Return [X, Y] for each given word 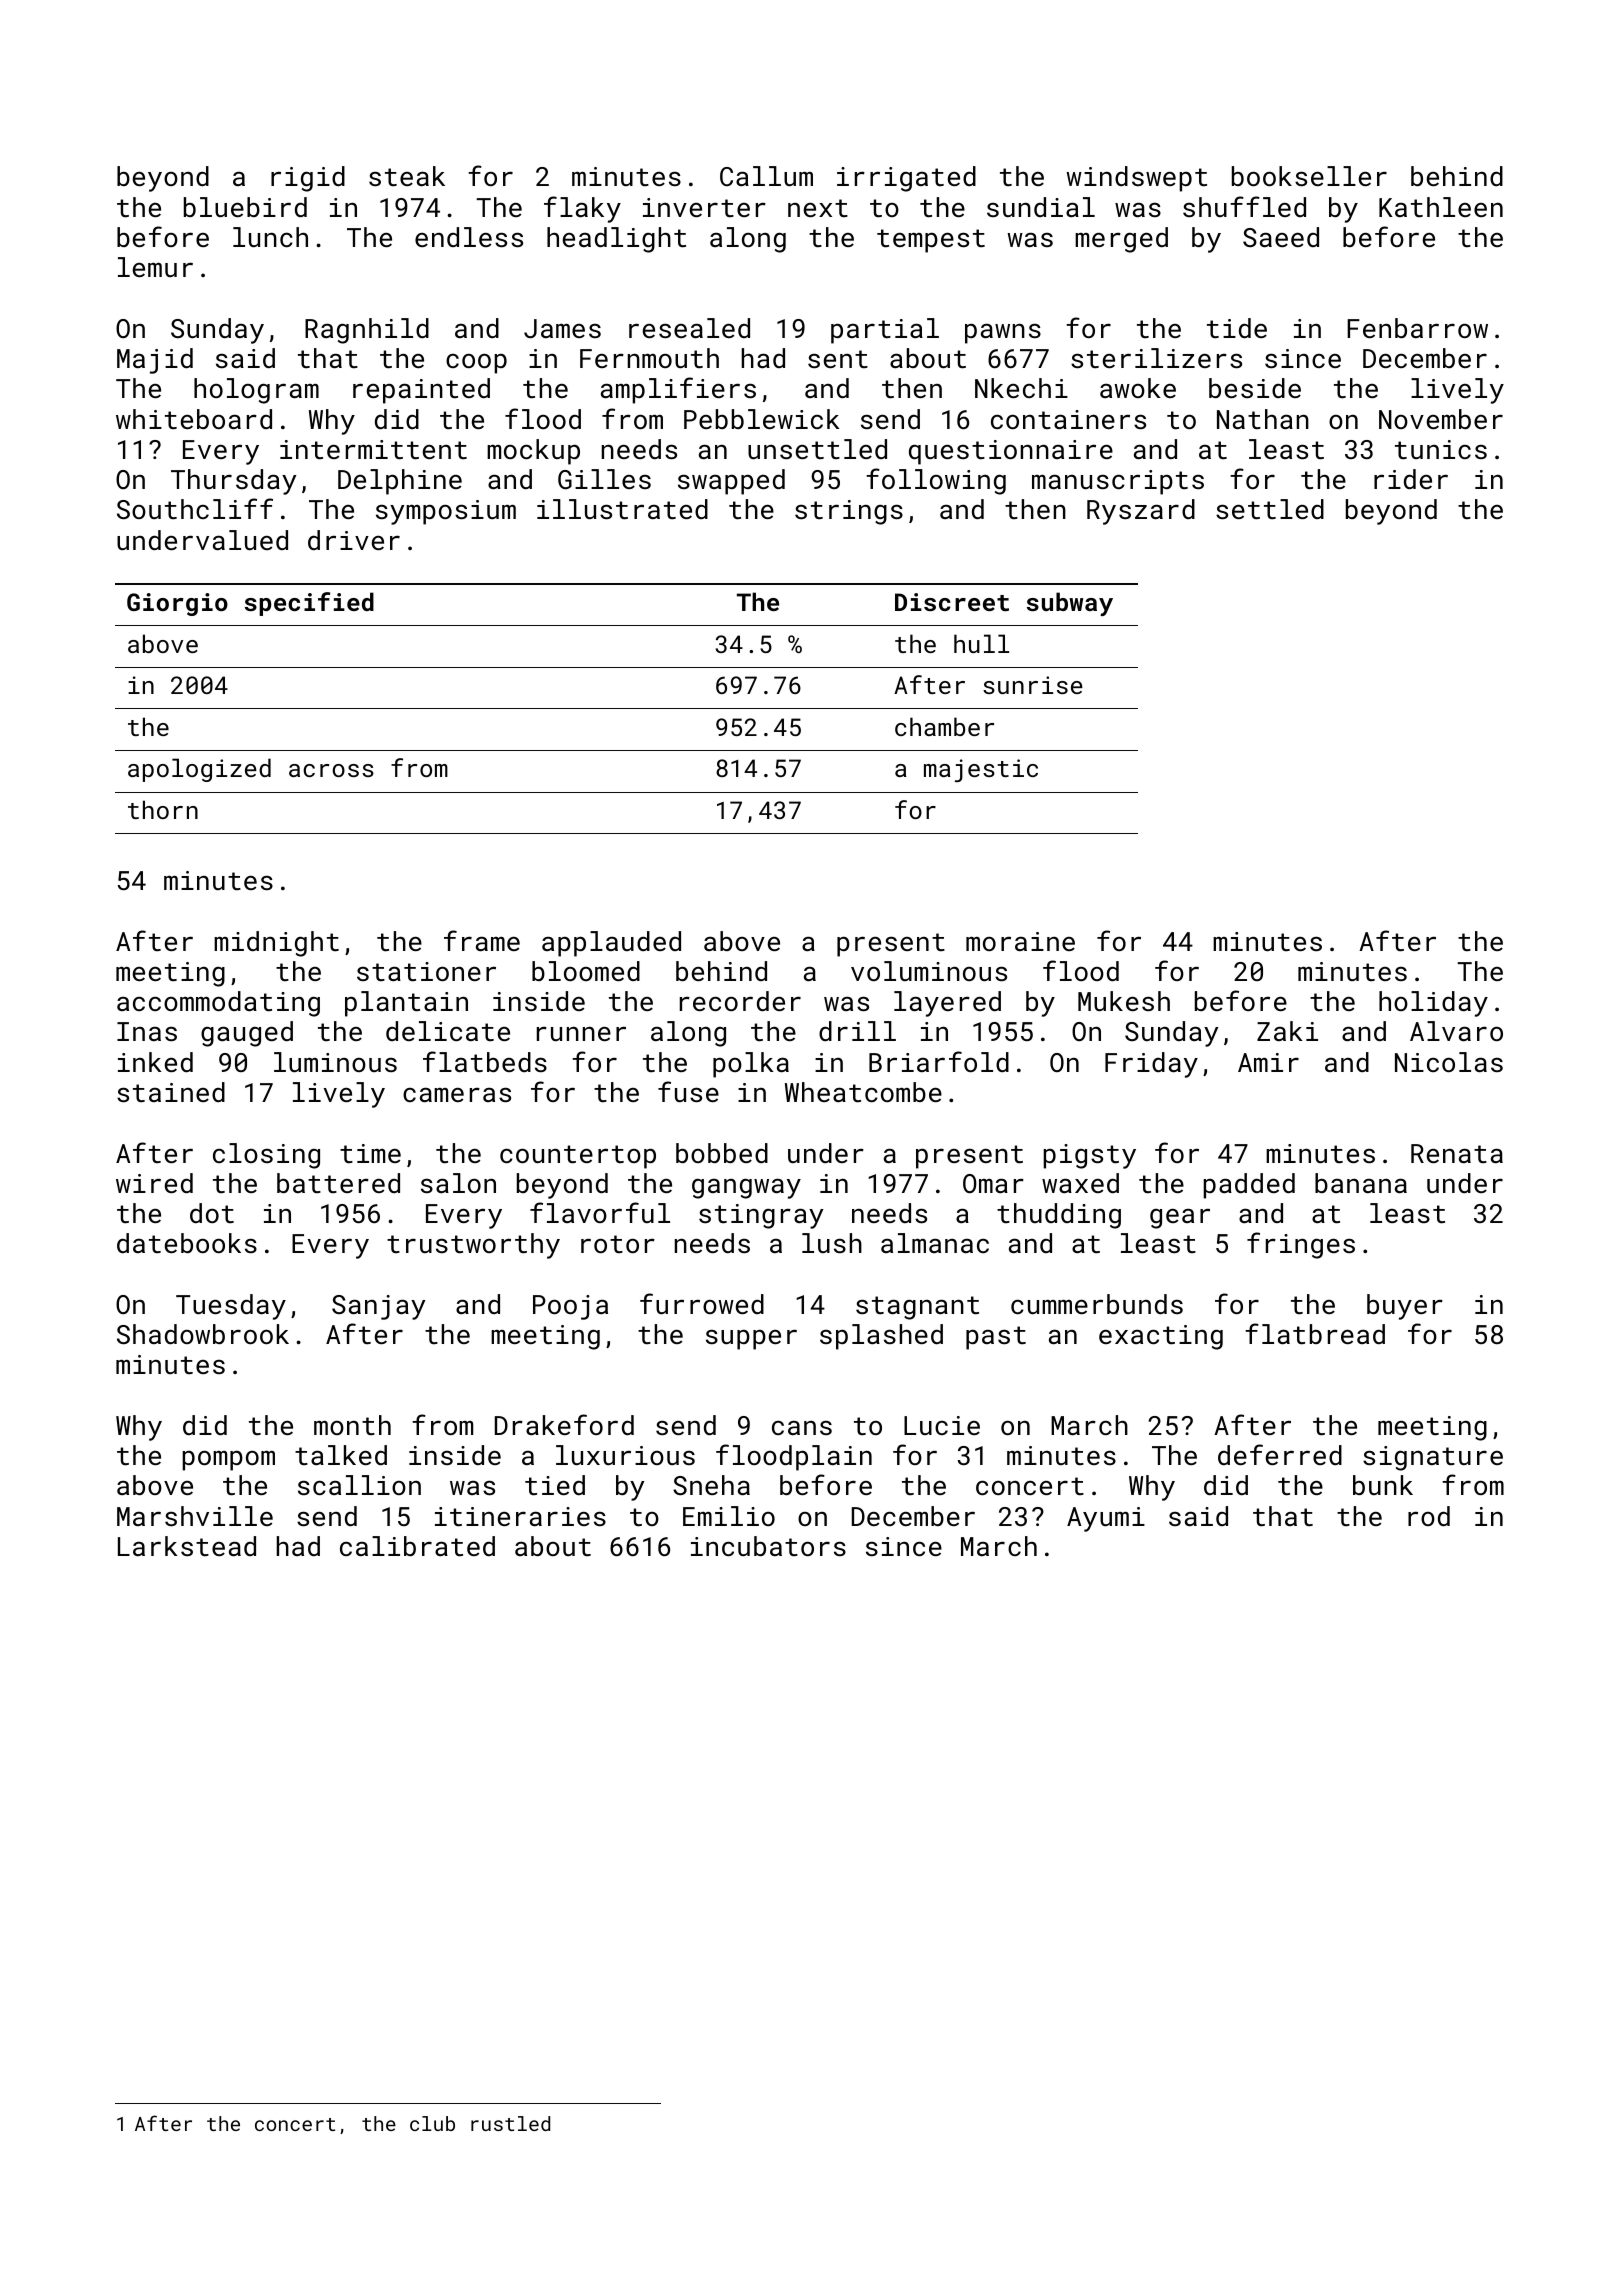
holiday [1433, 1004]
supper [751, 1339]
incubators [768, 1546]
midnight [276, 944]
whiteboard [194, 419]
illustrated [622, 509]
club [432, 2123]
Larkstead [187, 1546]
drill [857, 1031]
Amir [1268, 1062]
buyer [1405, 1307]
